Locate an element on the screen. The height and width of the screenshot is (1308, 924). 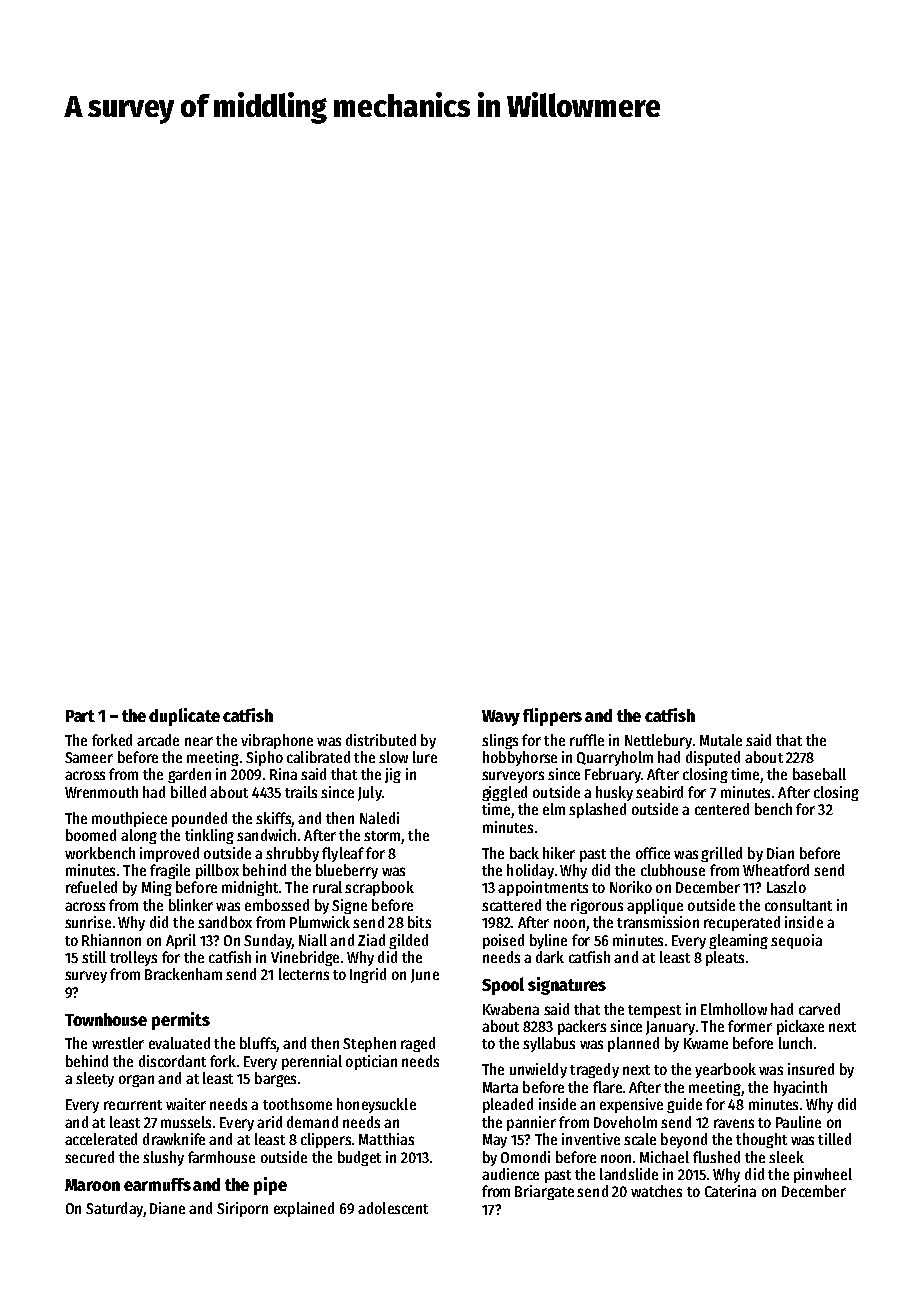
sleety is located at coordinates (95, 1079).
